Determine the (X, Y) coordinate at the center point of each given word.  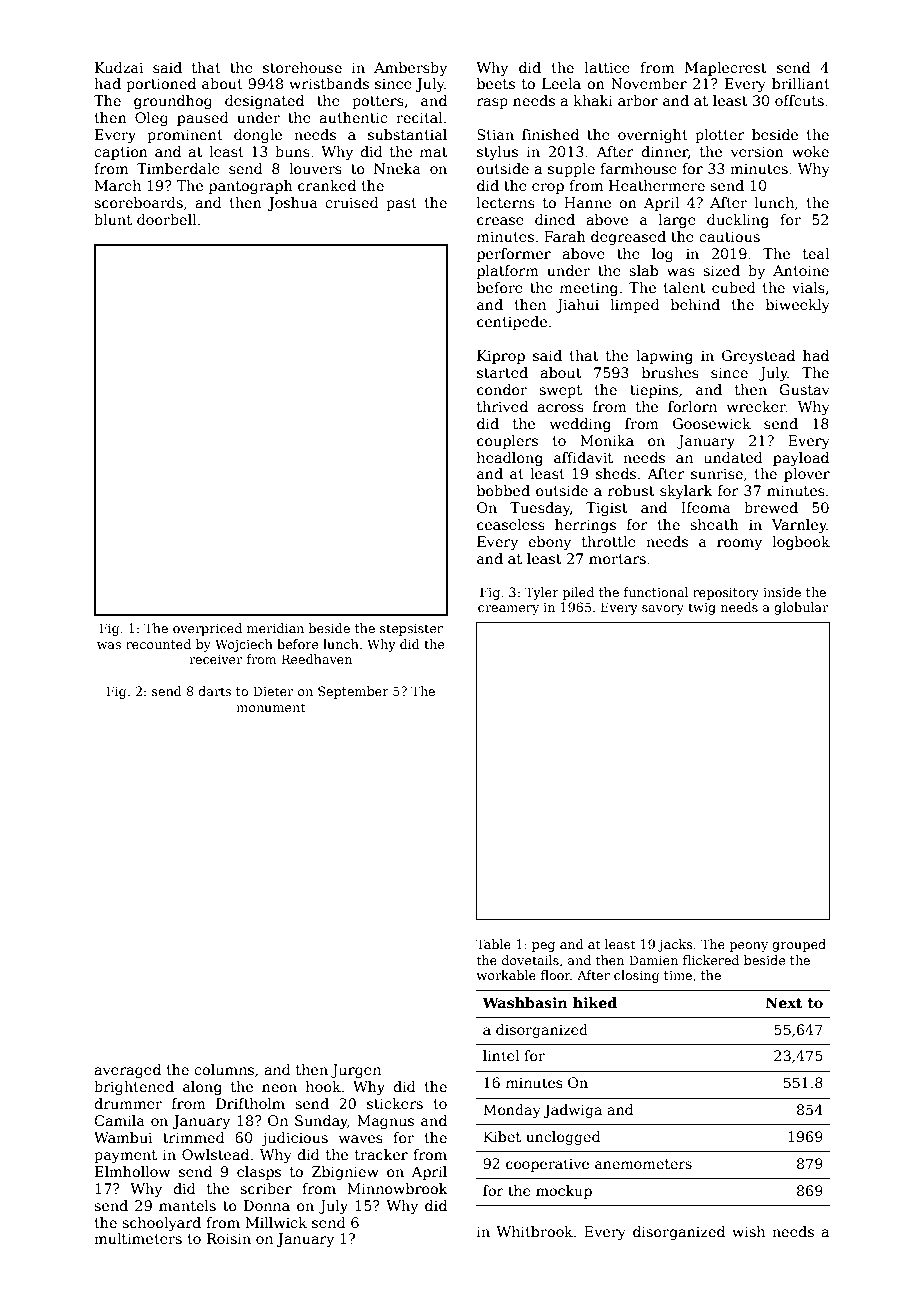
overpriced (207, 629)
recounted (158, 644)
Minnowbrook (397, 1188)
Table (493, 944)
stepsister (411, 630)
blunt (113, 219)
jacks (675, 945)
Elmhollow (132, 1171)
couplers (507, 442)
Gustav (804, 389)
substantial (407, 134)
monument (270, 707)
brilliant (801, 83)
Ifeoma (706, 507)
